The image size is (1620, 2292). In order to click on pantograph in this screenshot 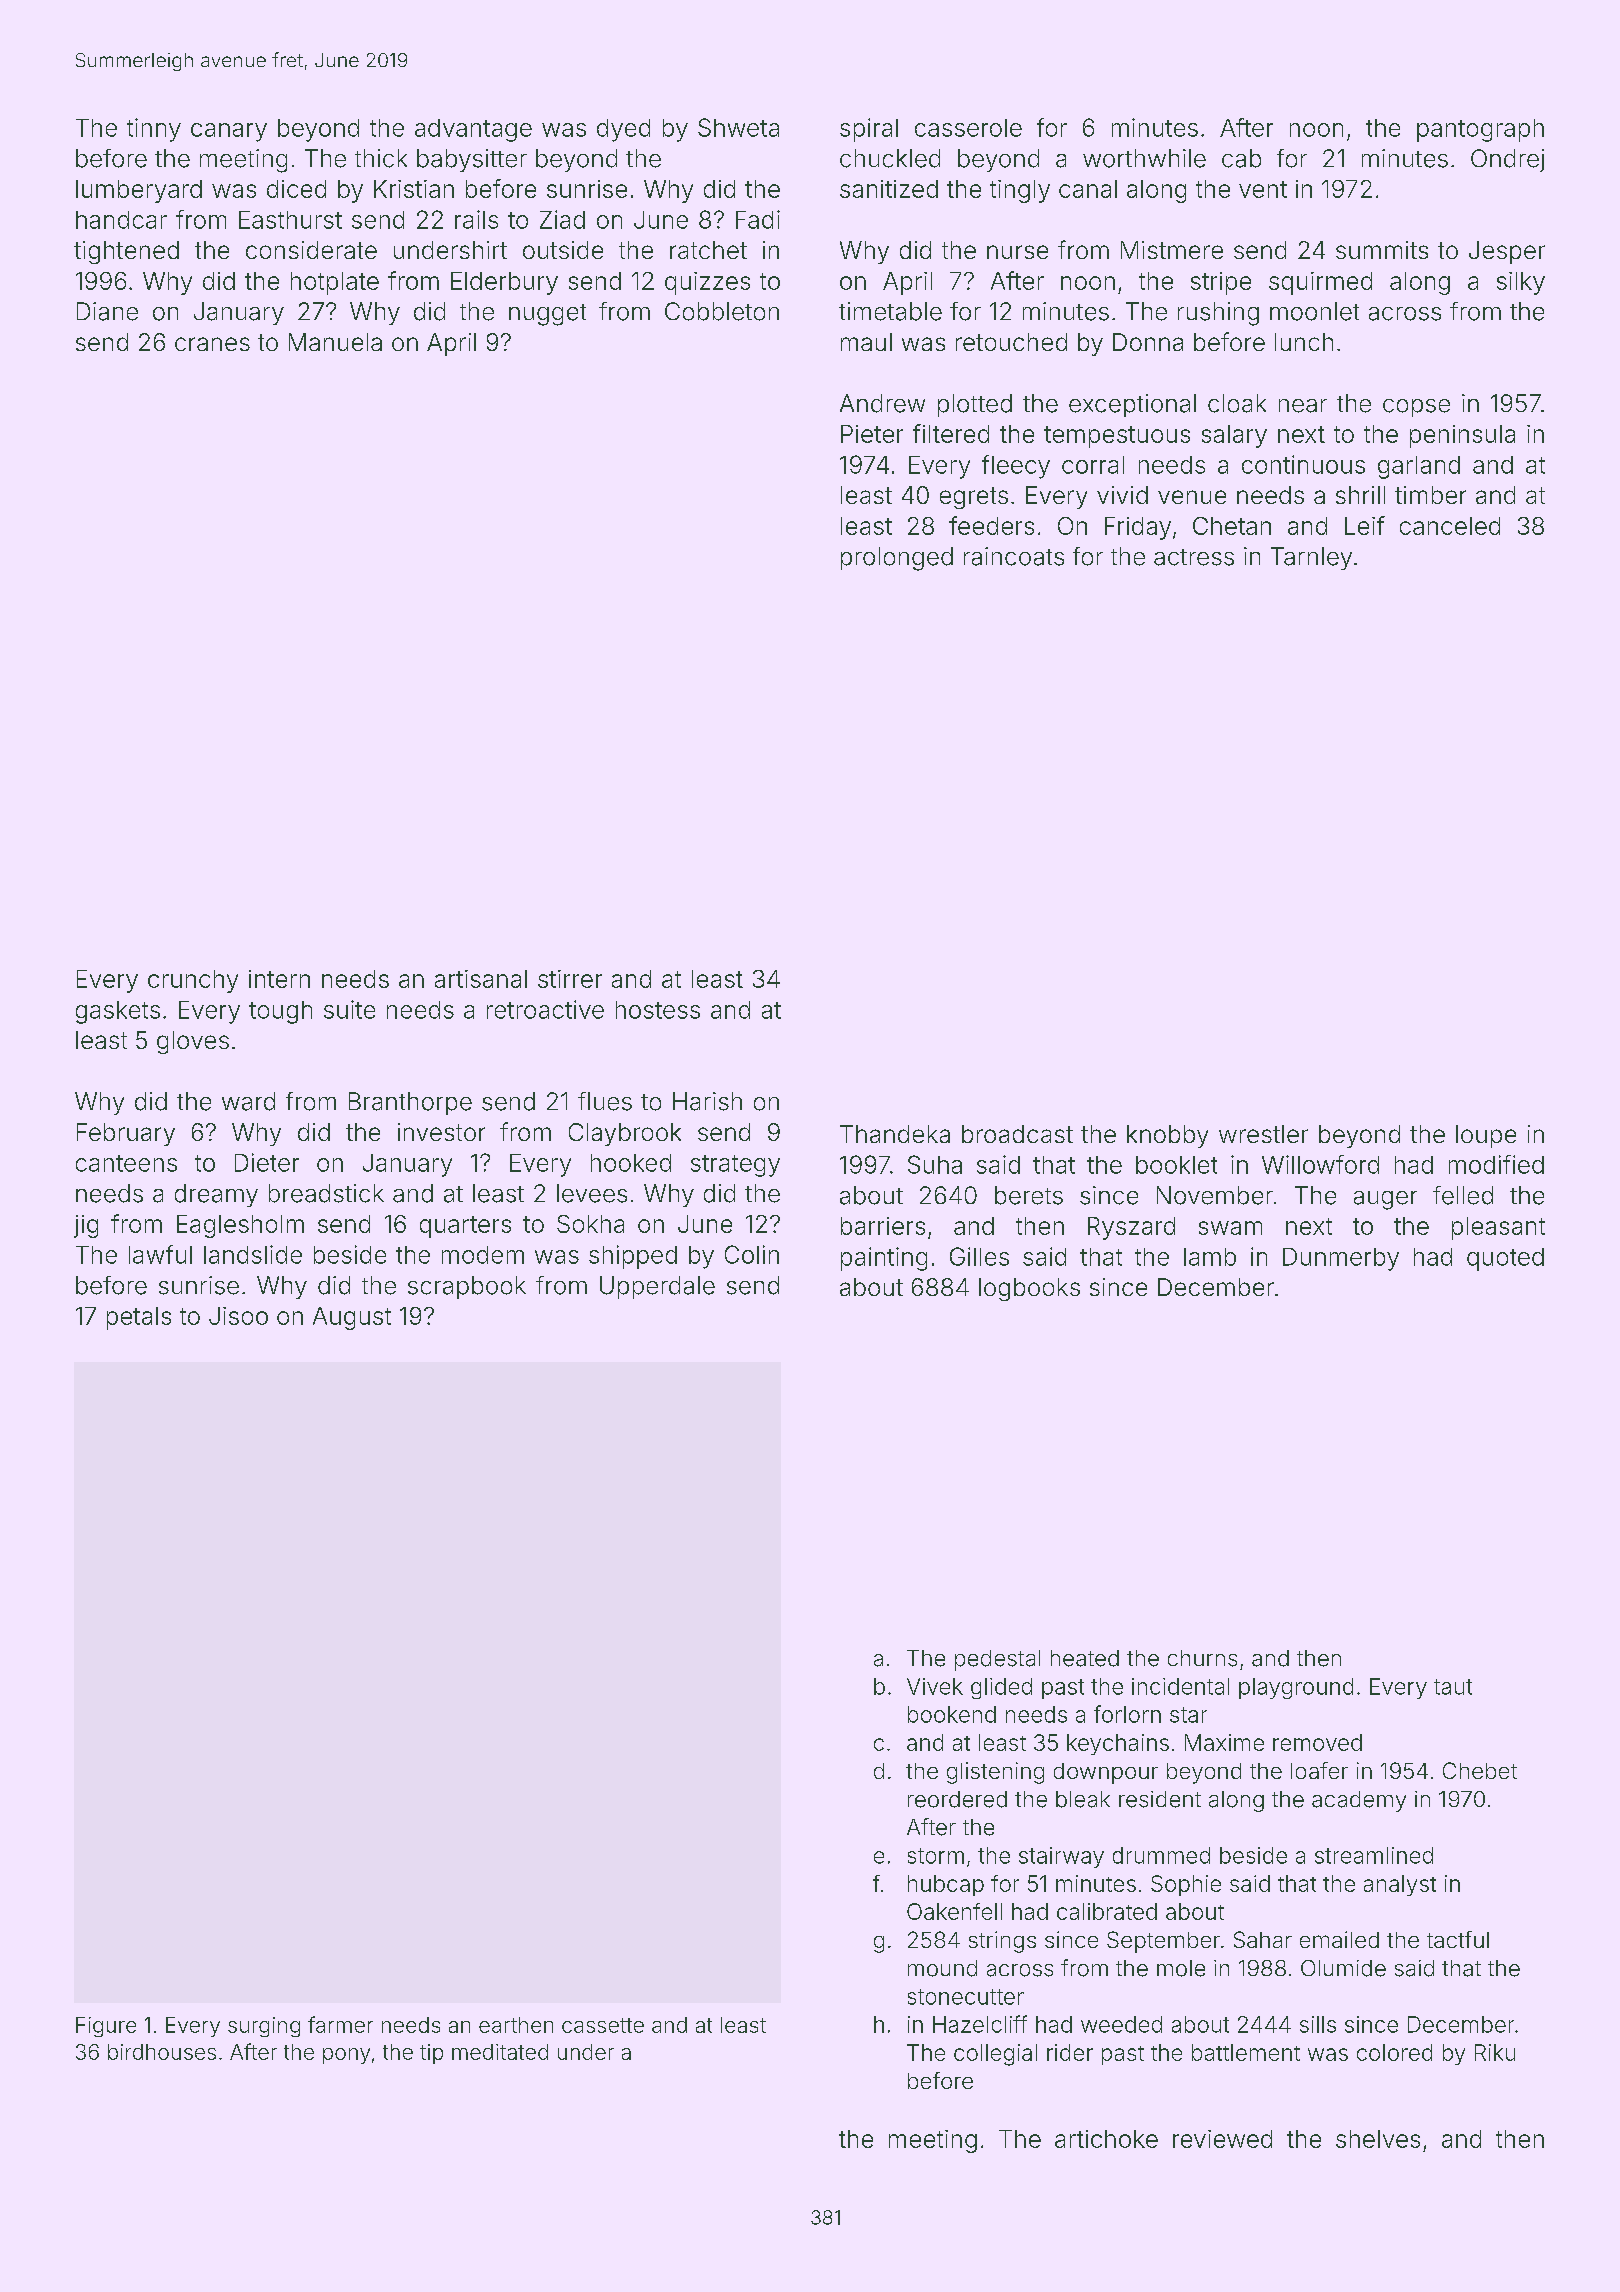, I will do `click(1480, 130)`.
